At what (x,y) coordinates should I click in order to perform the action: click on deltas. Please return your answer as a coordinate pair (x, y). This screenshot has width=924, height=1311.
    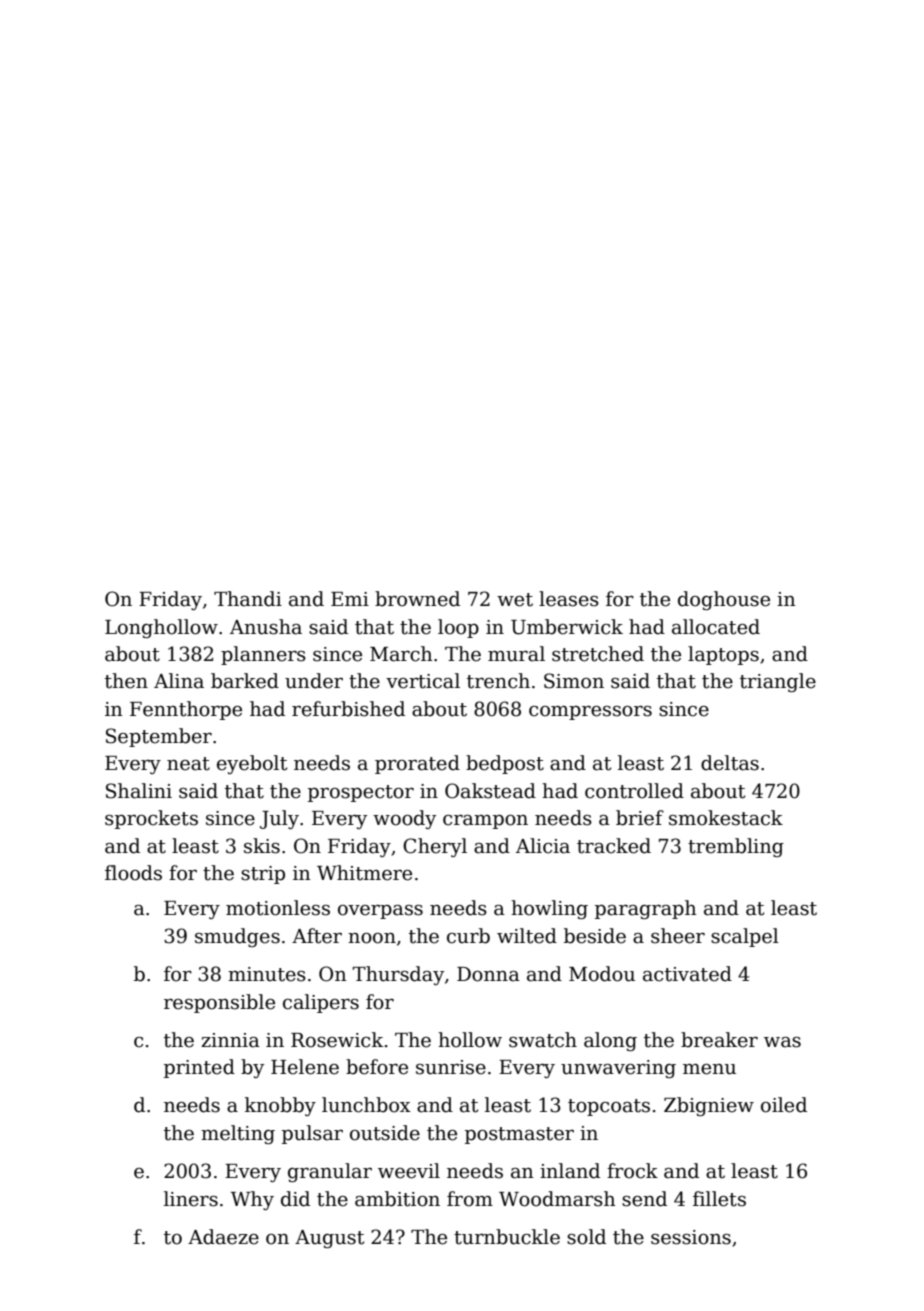
    Looking at the image, I should click on (730, 763).
